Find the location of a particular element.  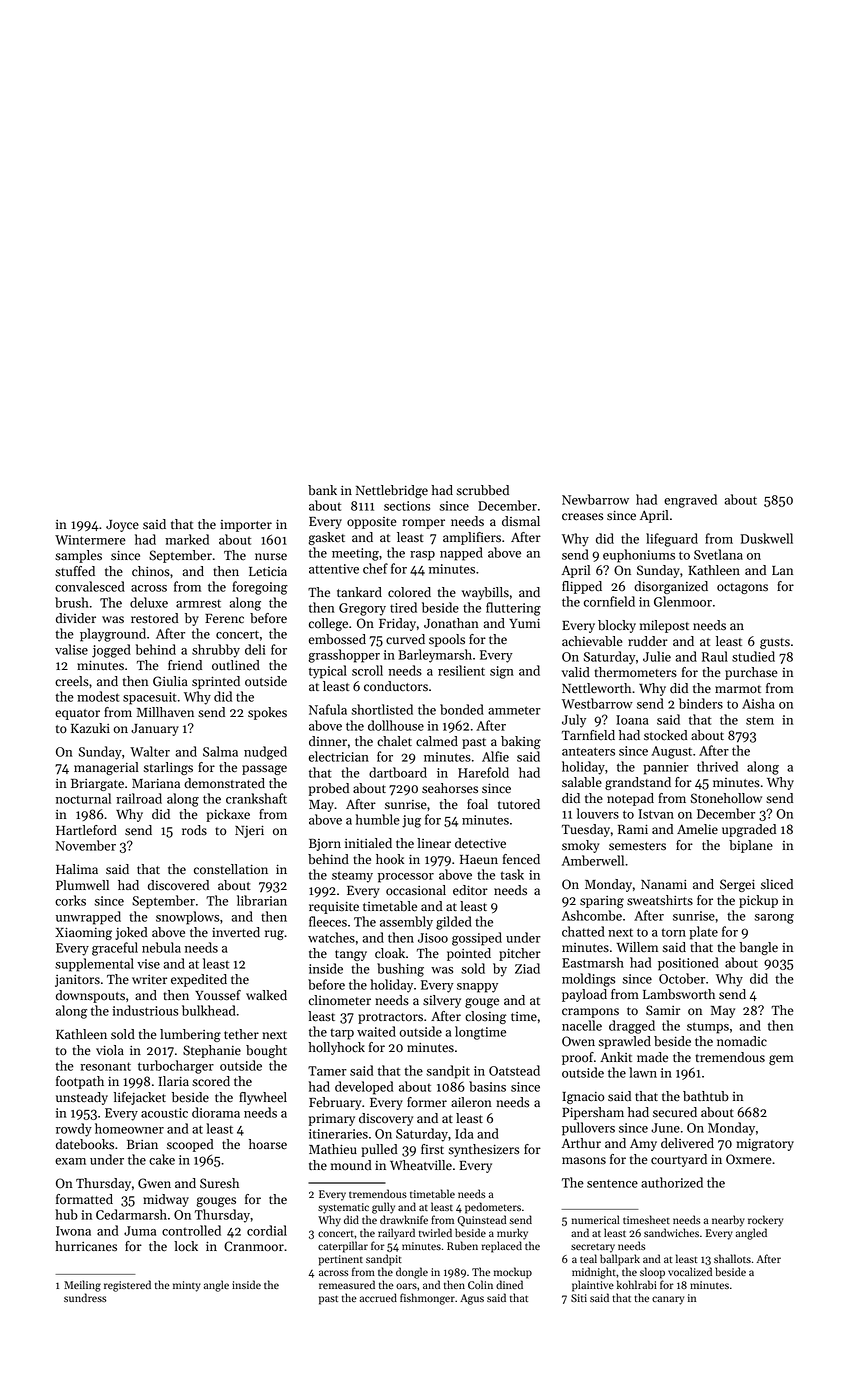

Joyce is located at coordinates (122, 526).
